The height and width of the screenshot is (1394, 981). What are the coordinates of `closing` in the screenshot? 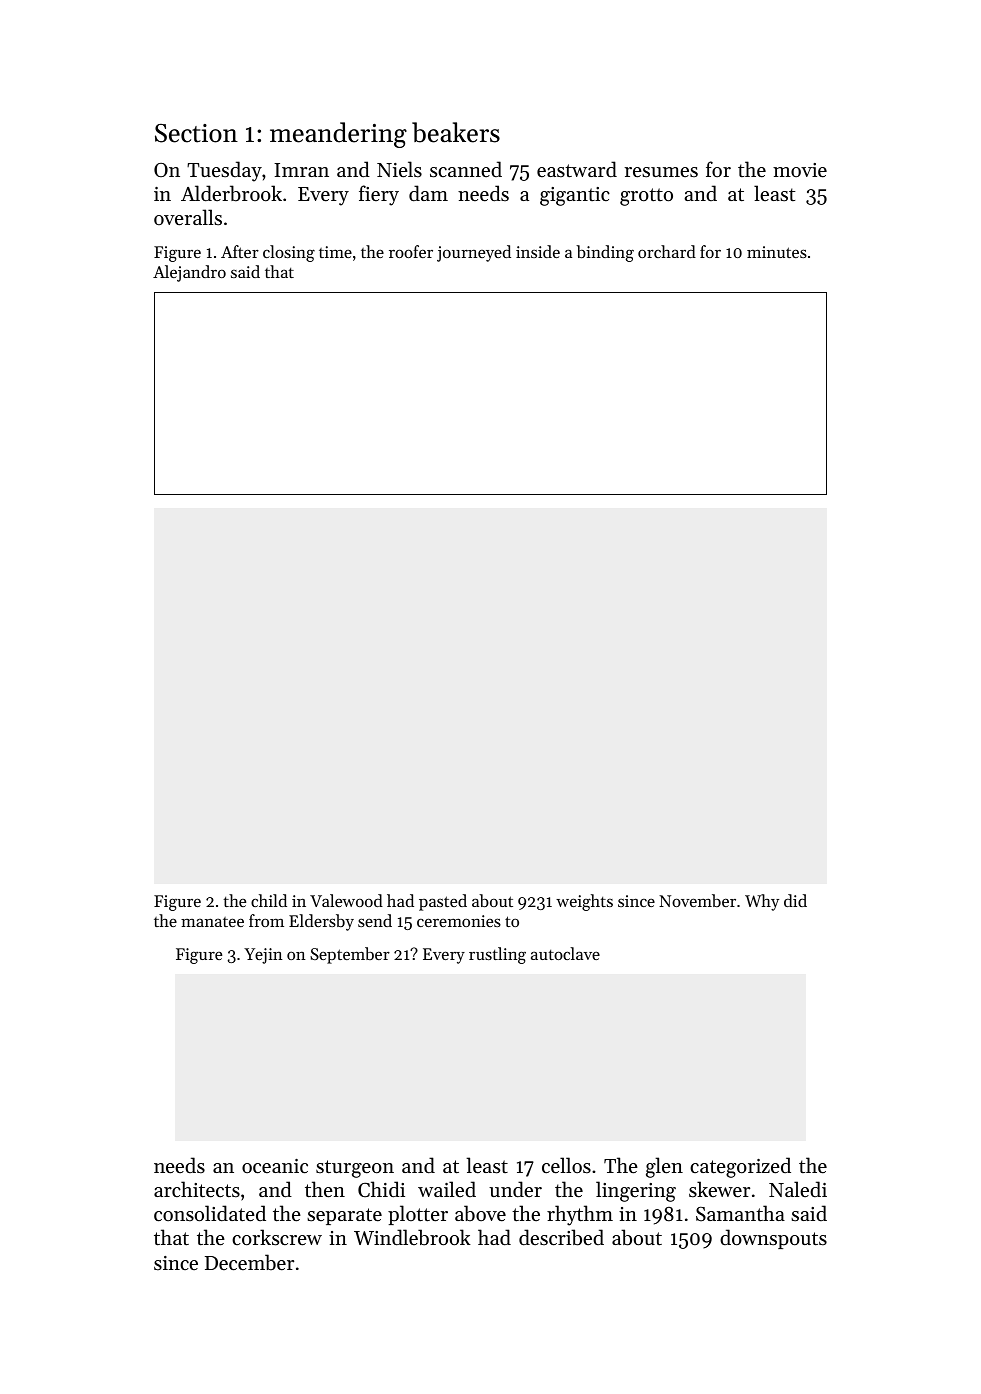 It's located at (289, 253).
